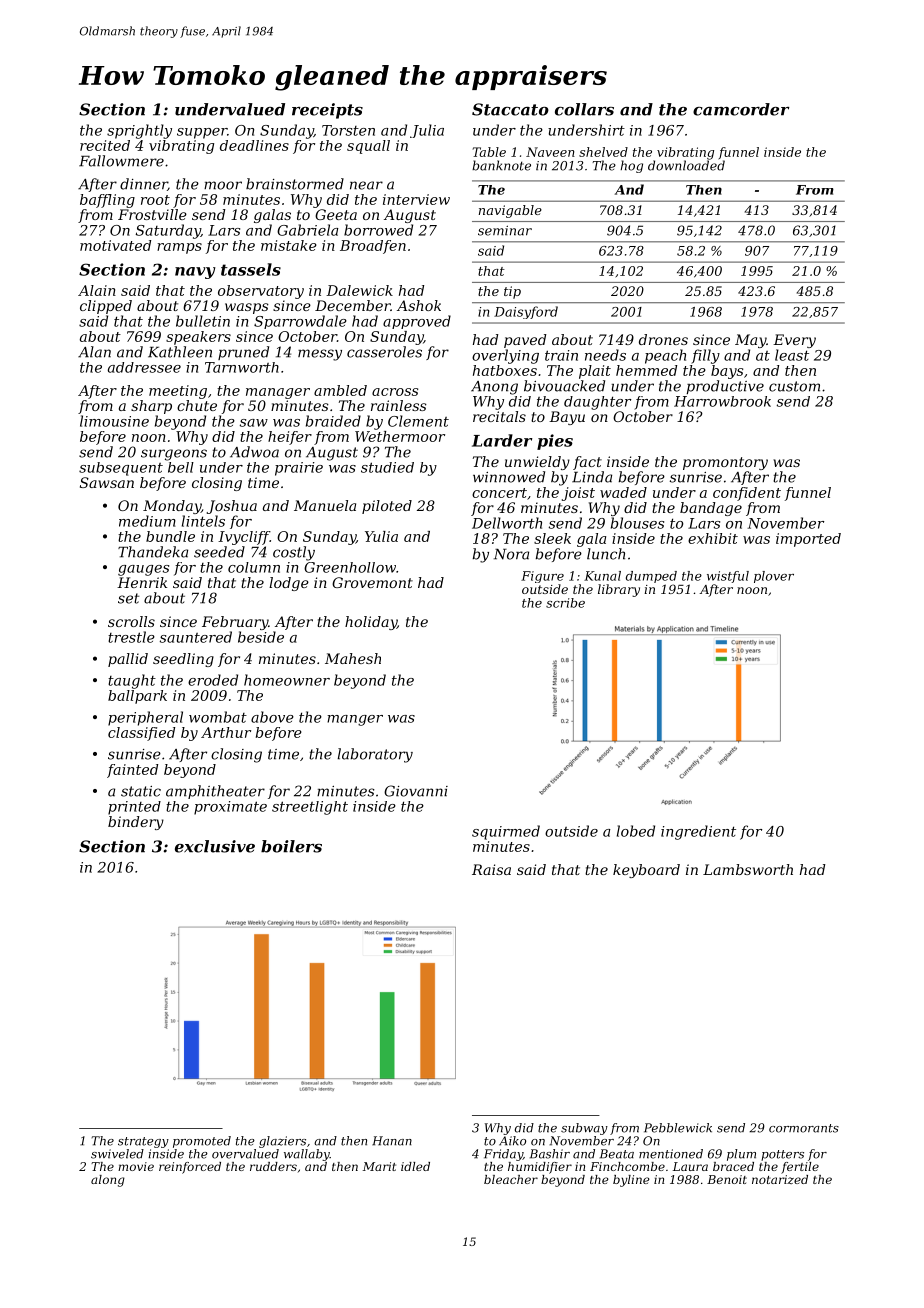 The width and height of the screenshot is (924, 1308). Describe the element at coordinates (512, 1141) in the screenshot. I see `Aiko` at that location.
